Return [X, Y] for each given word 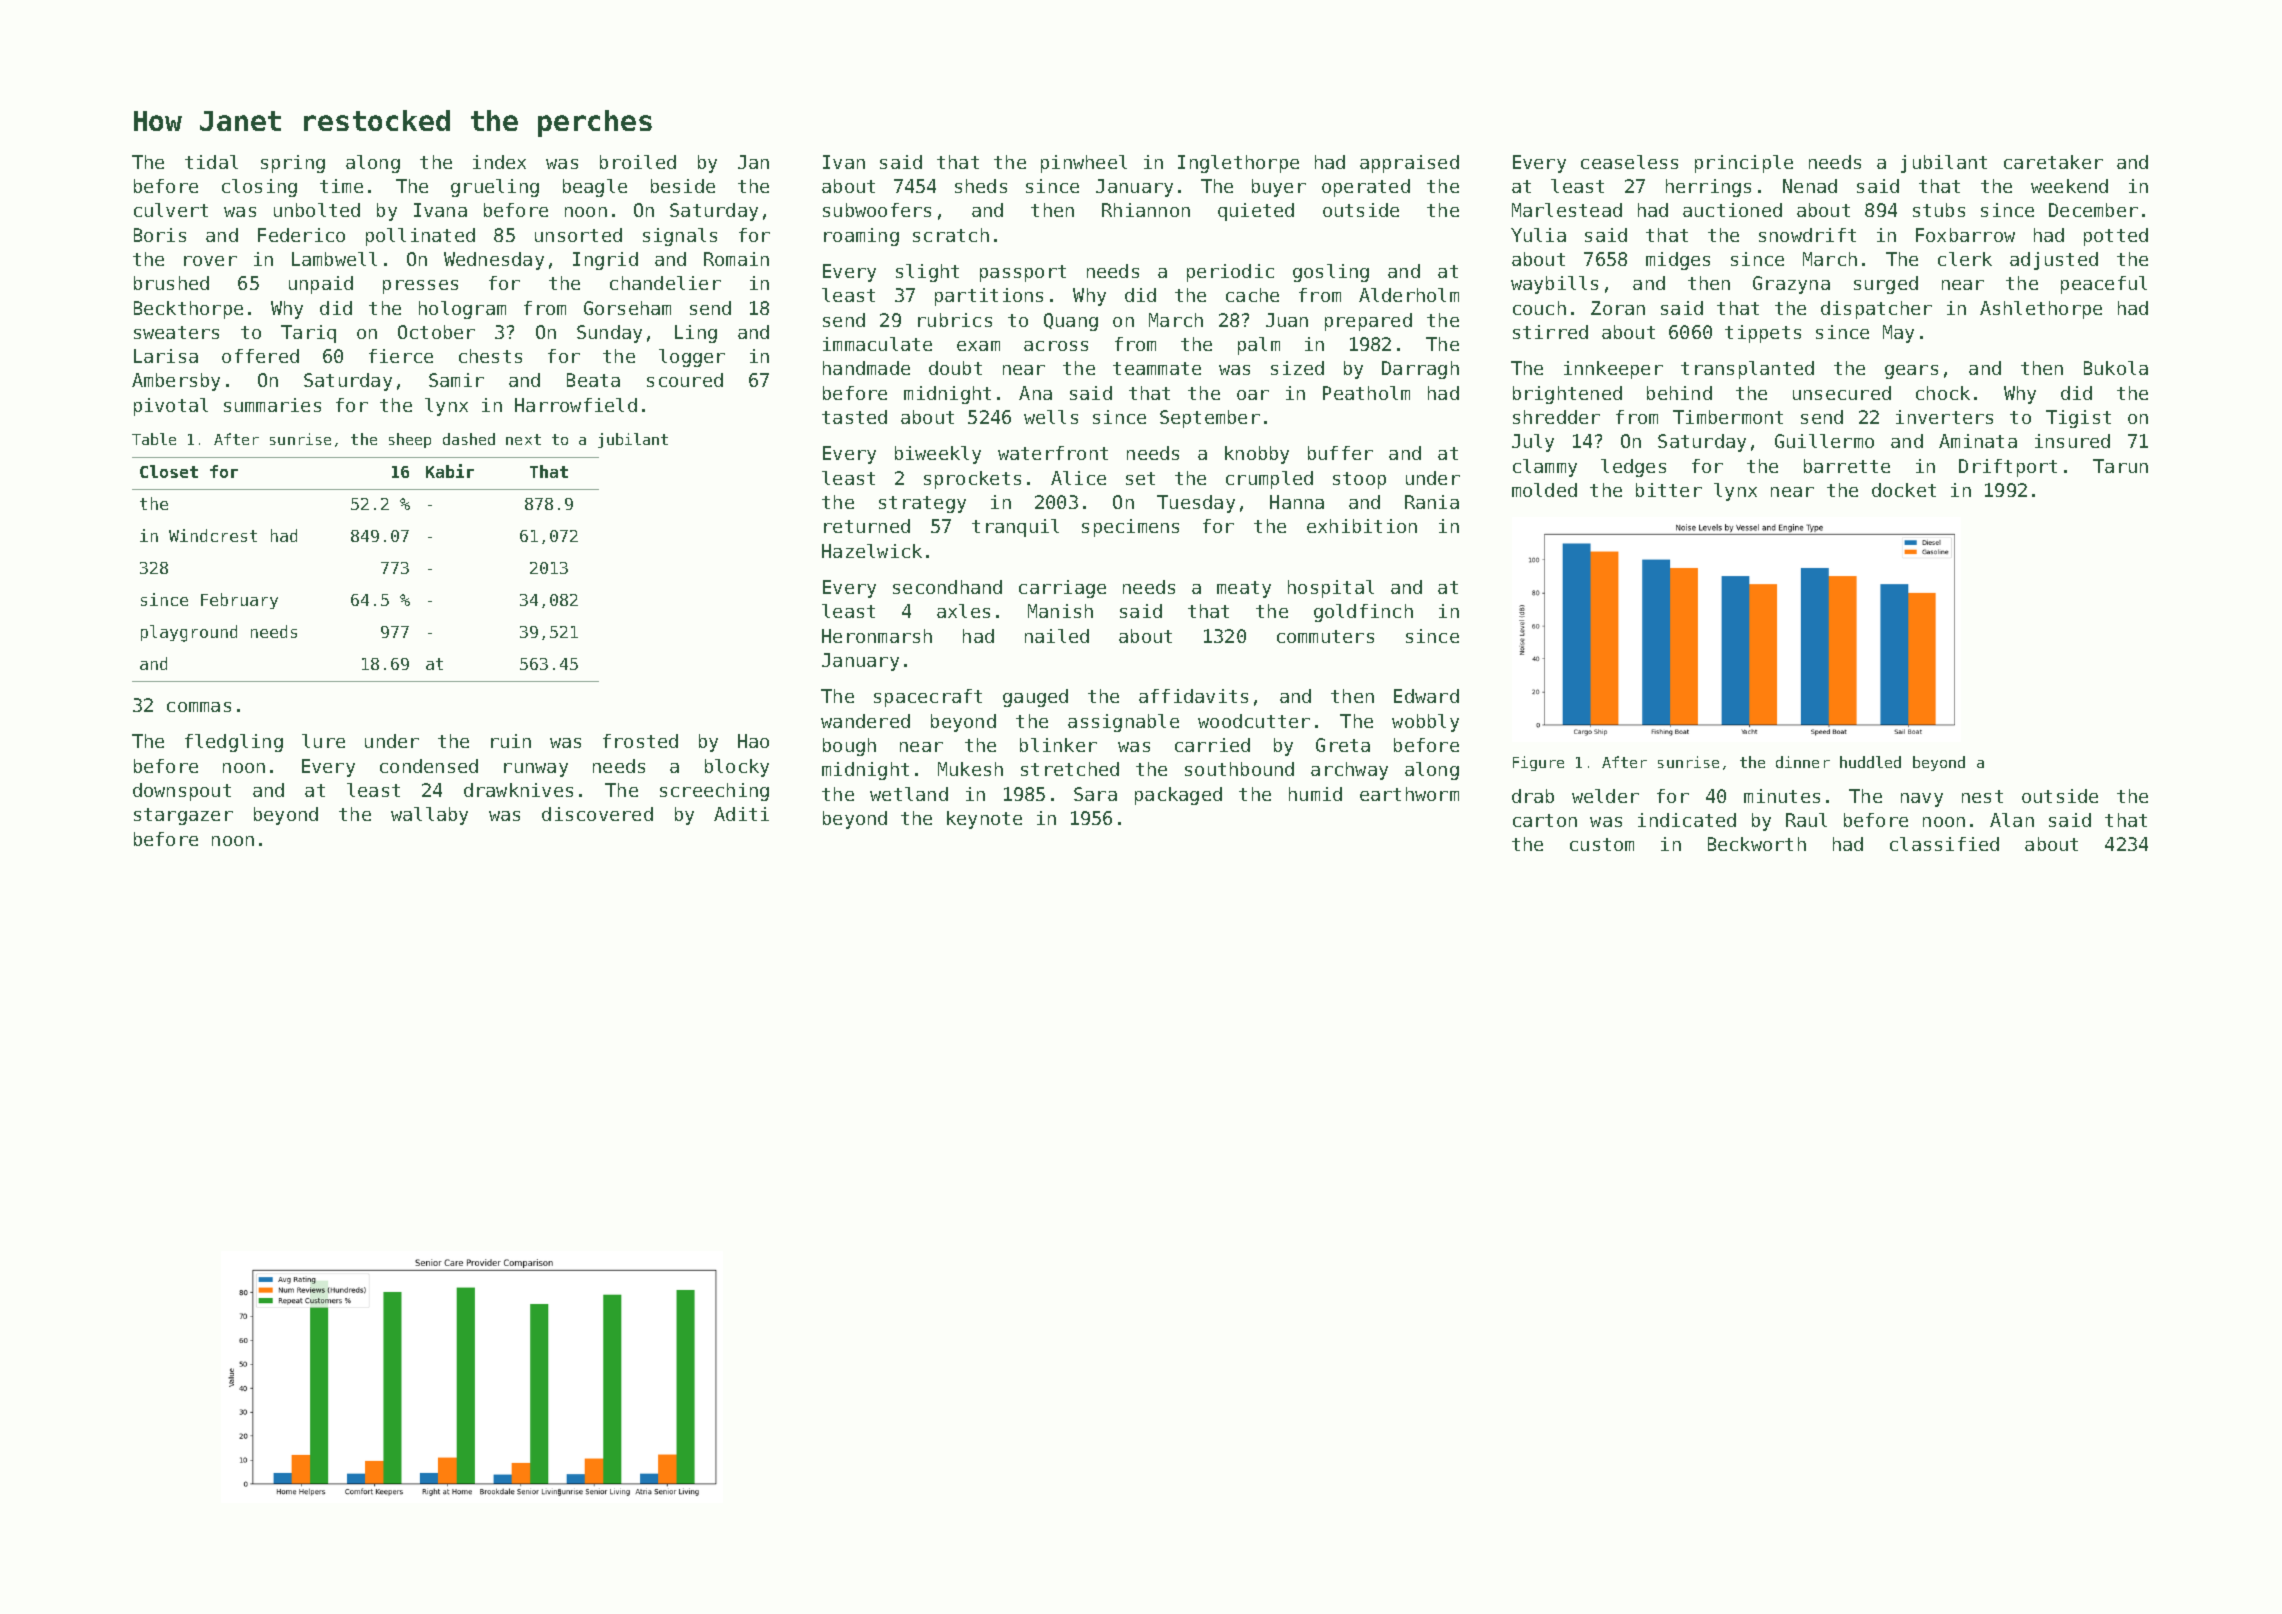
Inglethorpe [1238, 164]
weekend [2069, 186]
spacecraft [928, 698]
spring [293, 164]
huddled [1870, 762]
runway [536, 770]
